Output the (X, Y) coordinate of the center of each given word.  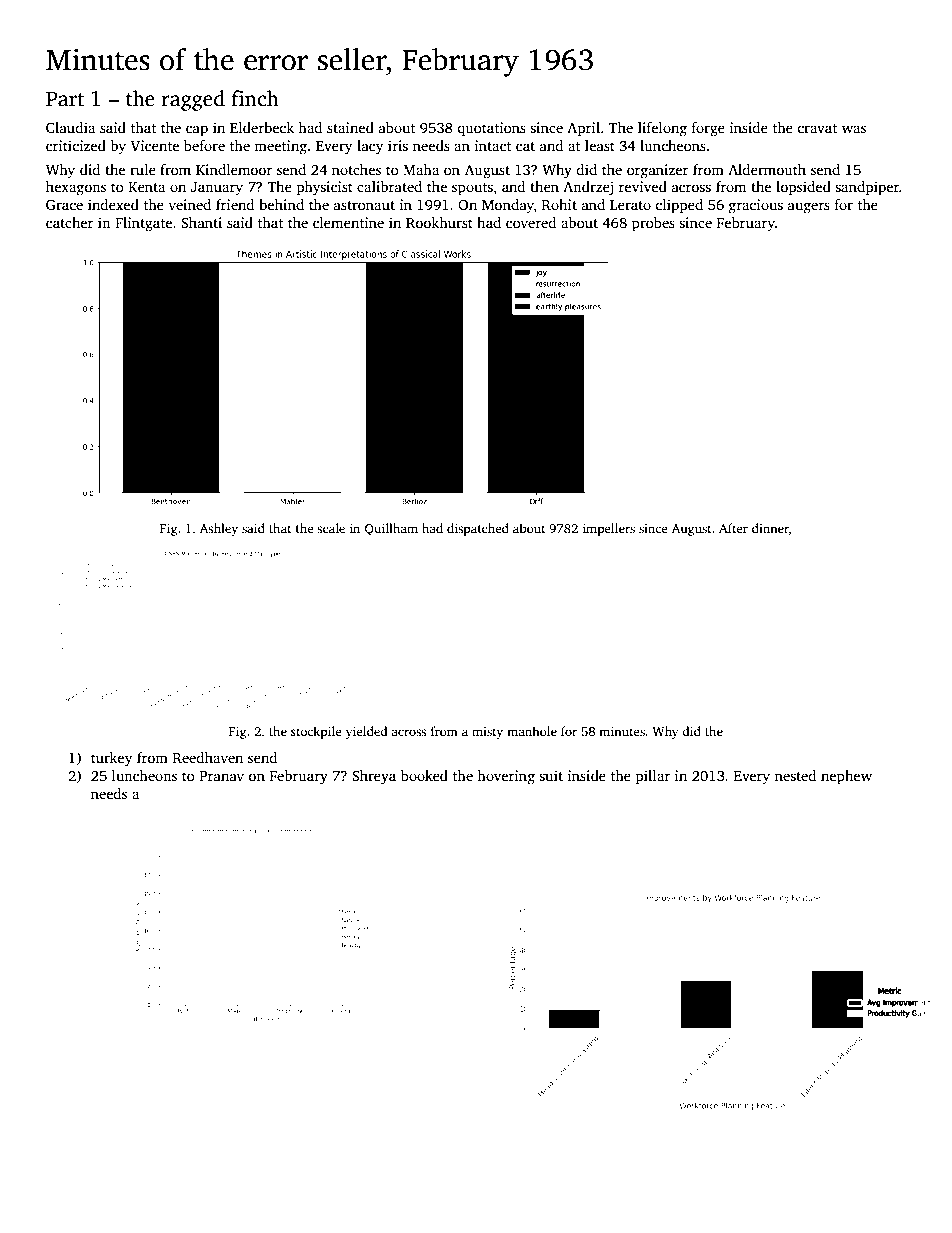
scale (331, 528)
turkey (111, 759)
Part (65, 99)
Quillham (391, 529)
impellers (609, 529)
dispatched (478, 529)
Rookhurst (439, 222)
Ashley (219, 529)
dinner (770, 528)
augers (809, 208)
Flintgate (143, 224)
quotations (492, 129)
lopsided (803, 188)
